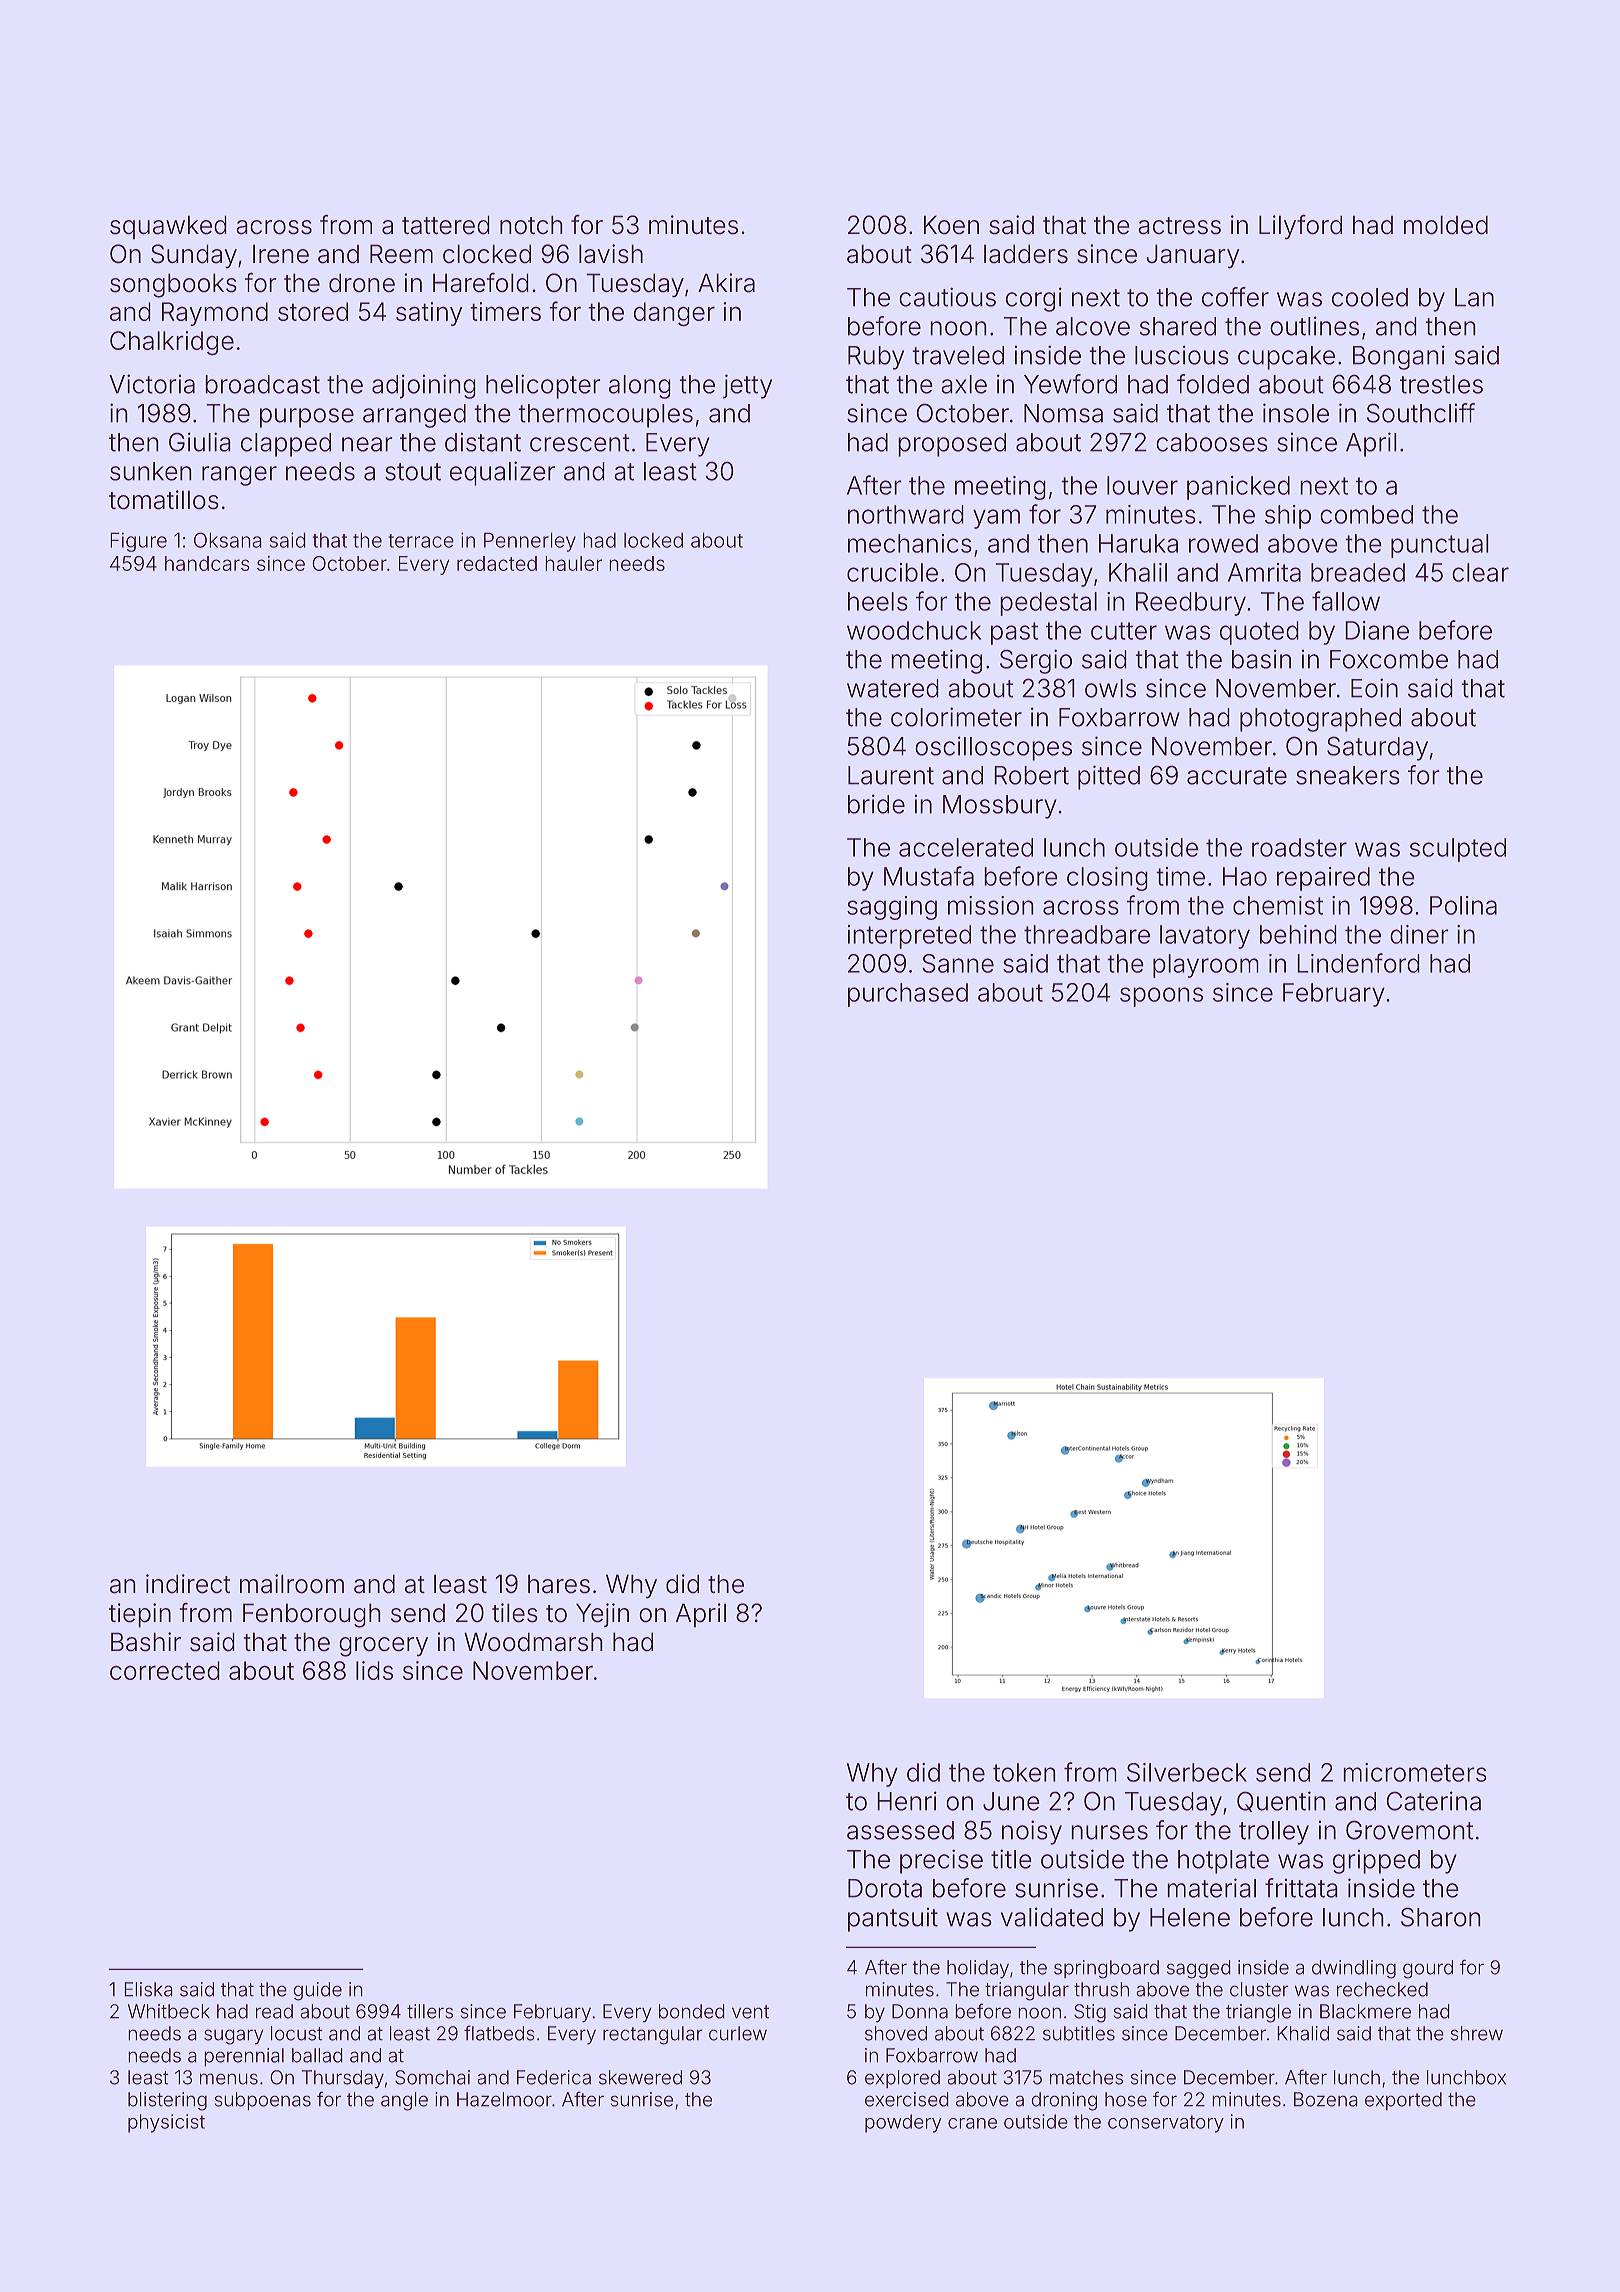 Image resolution: width=1620 pixels, height=2292 pixels. I want to click on indirect, so click(188, 1584).
